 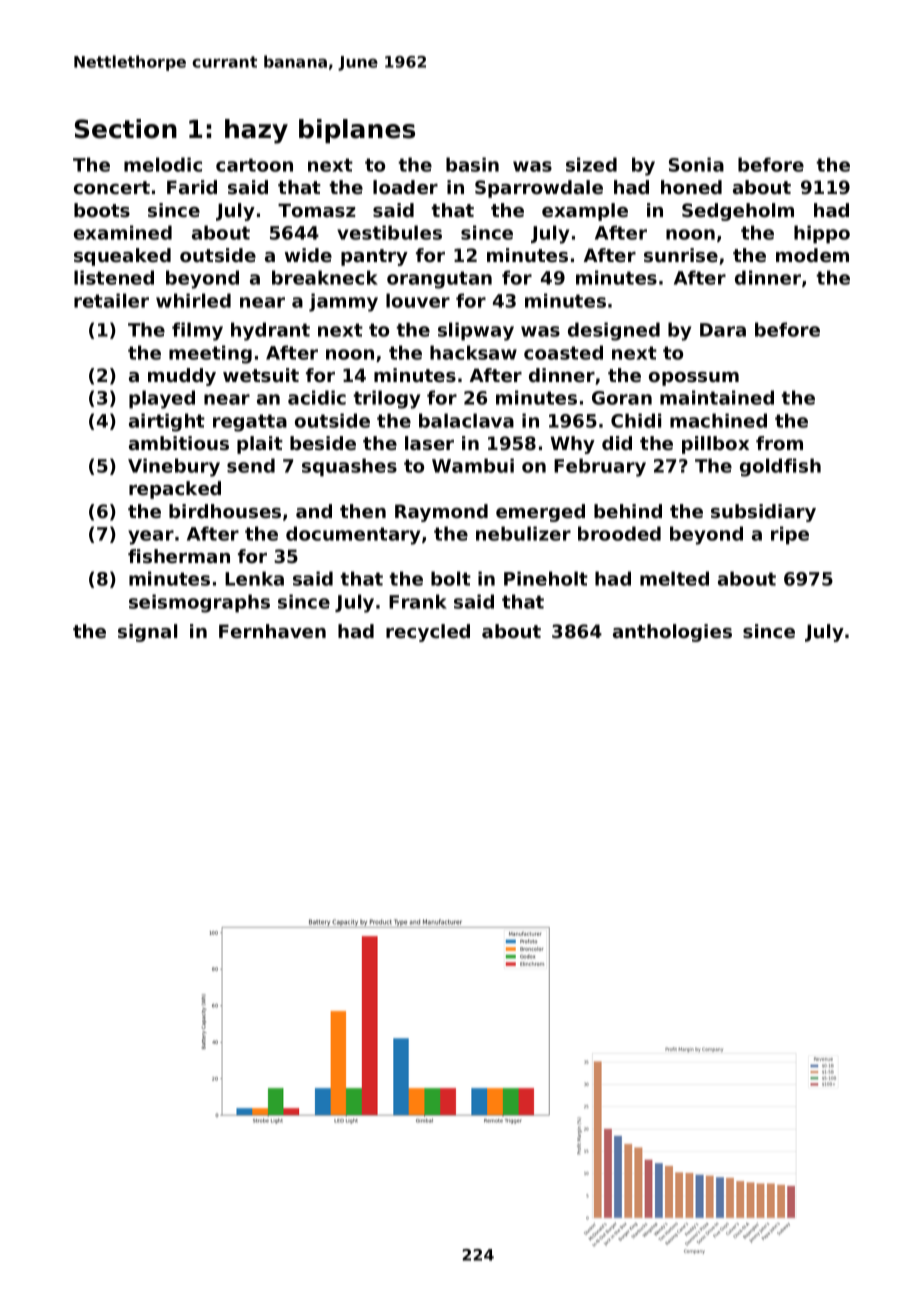 What do you see at coordinates (418, 601) in the page?
I see `Frank` at bounding box center [418, 601].
